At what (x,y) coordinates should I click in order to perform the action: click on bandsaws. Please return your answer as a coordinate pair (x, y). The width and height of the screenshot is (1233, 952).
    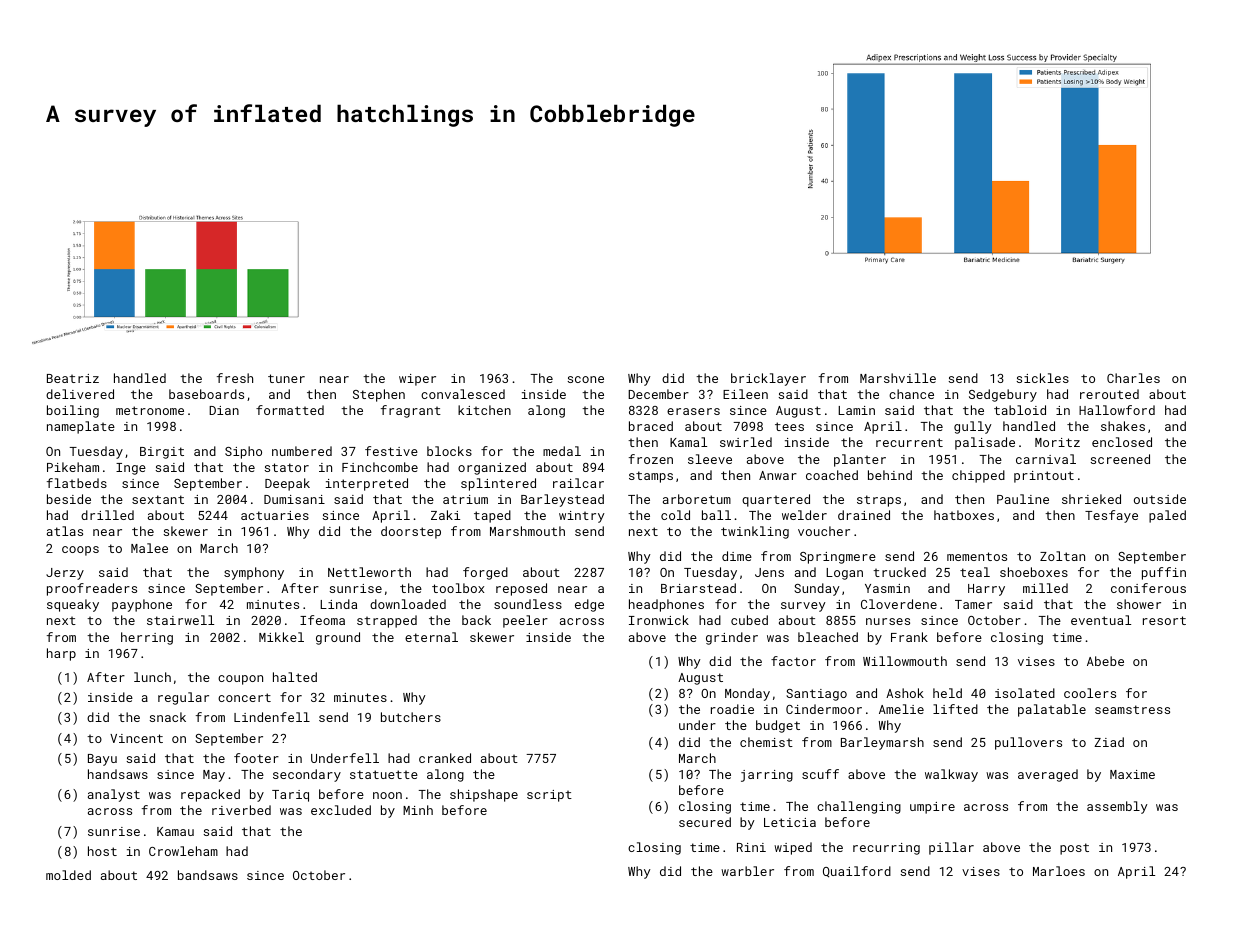
    Looking at the image, I should click on (208, 875).
